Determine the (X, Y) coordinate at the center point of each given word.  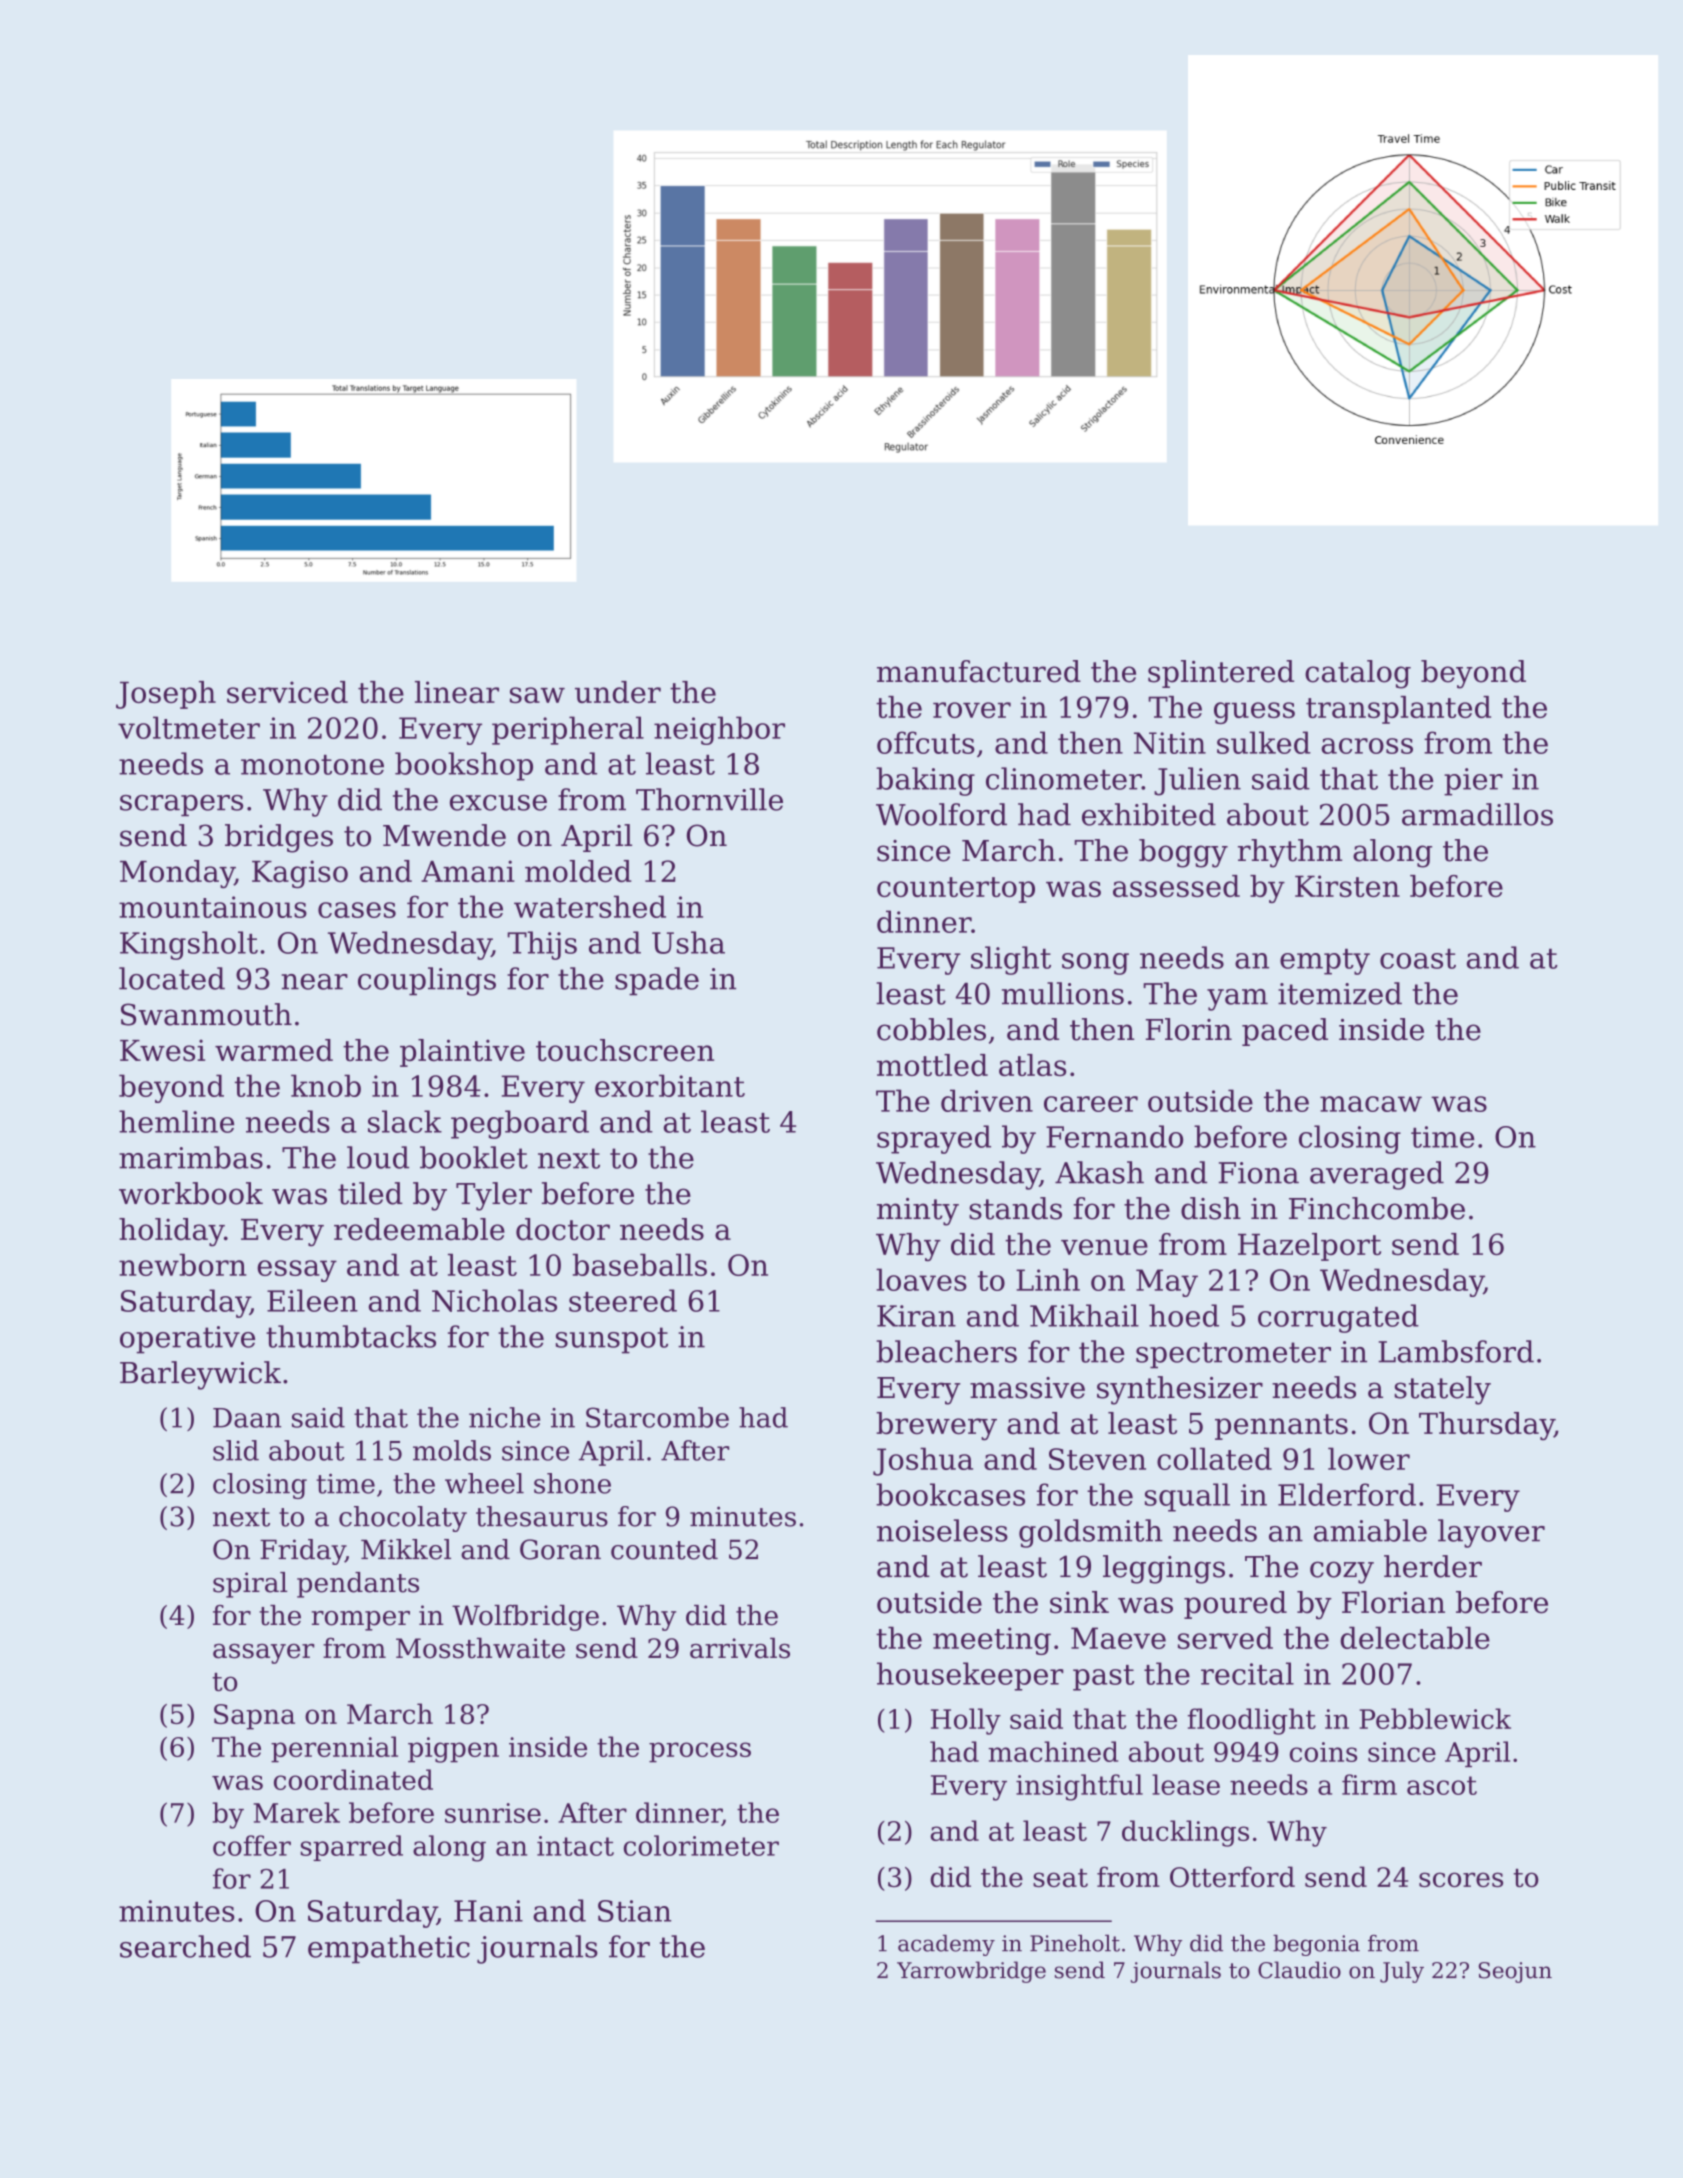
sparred (352, 1848)
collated (1214, 1458)
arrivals (740, 1648)
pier (1473, 782)
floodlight (1252, 1721)
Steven (1097, 1459)
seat (1060, 1878)
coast (1418, 959)
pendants (358, 1585)
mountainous (213, 907)
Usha (688, 942)
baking (925, 781)
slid (236, 1450)
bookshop (464, 766)
